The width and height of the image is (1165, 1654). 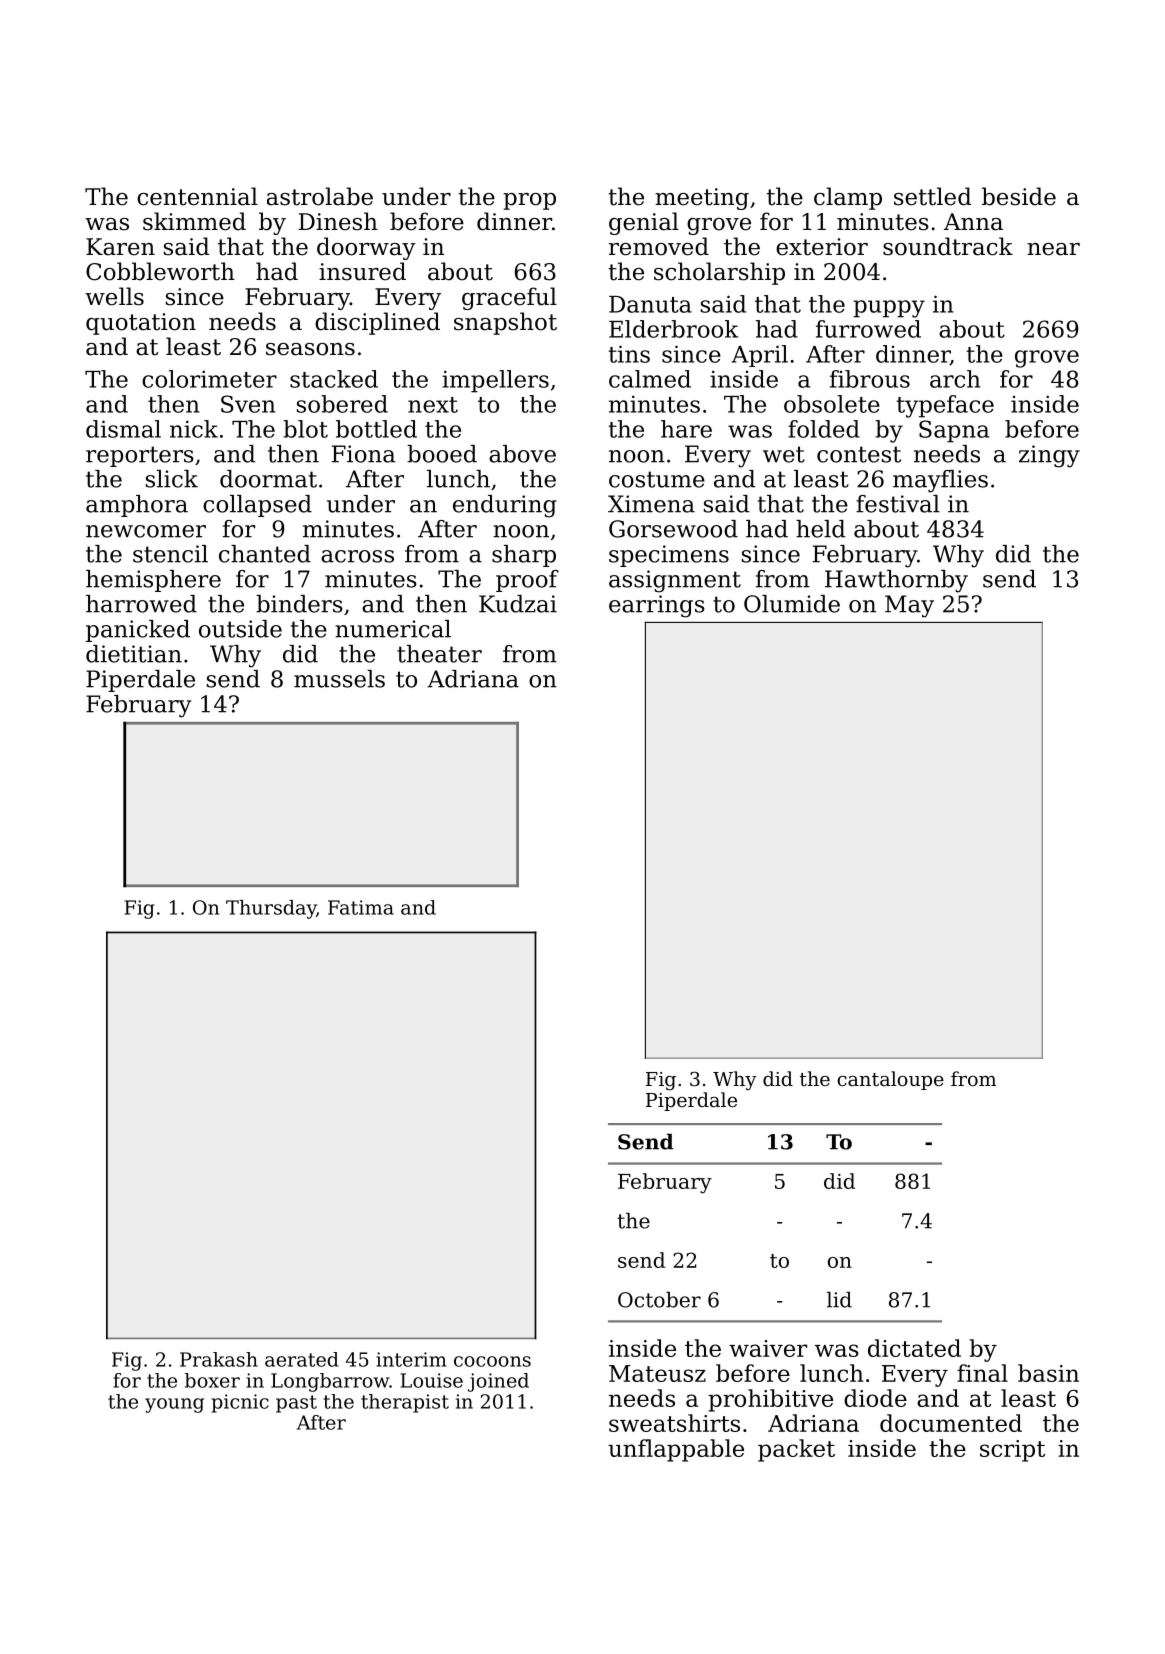 I want to click on beside, so click(x=1019, y=196).
